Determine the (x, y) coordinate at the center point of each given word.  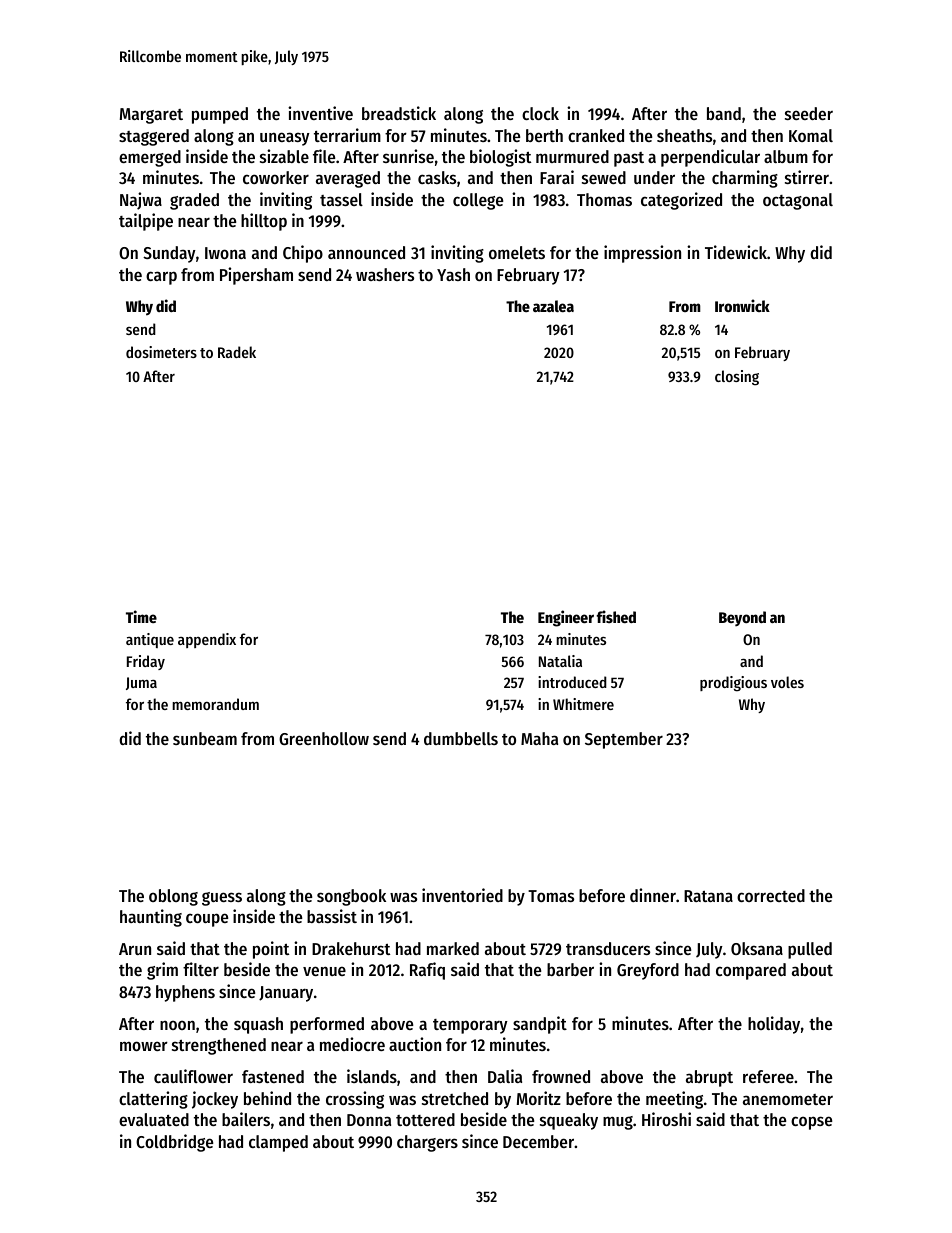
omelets (517, 252)
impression (642, 254)
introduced (572, 682)
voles (787, 682)
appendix (207, 640)
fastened (273, 1076)
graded (194, 201)
